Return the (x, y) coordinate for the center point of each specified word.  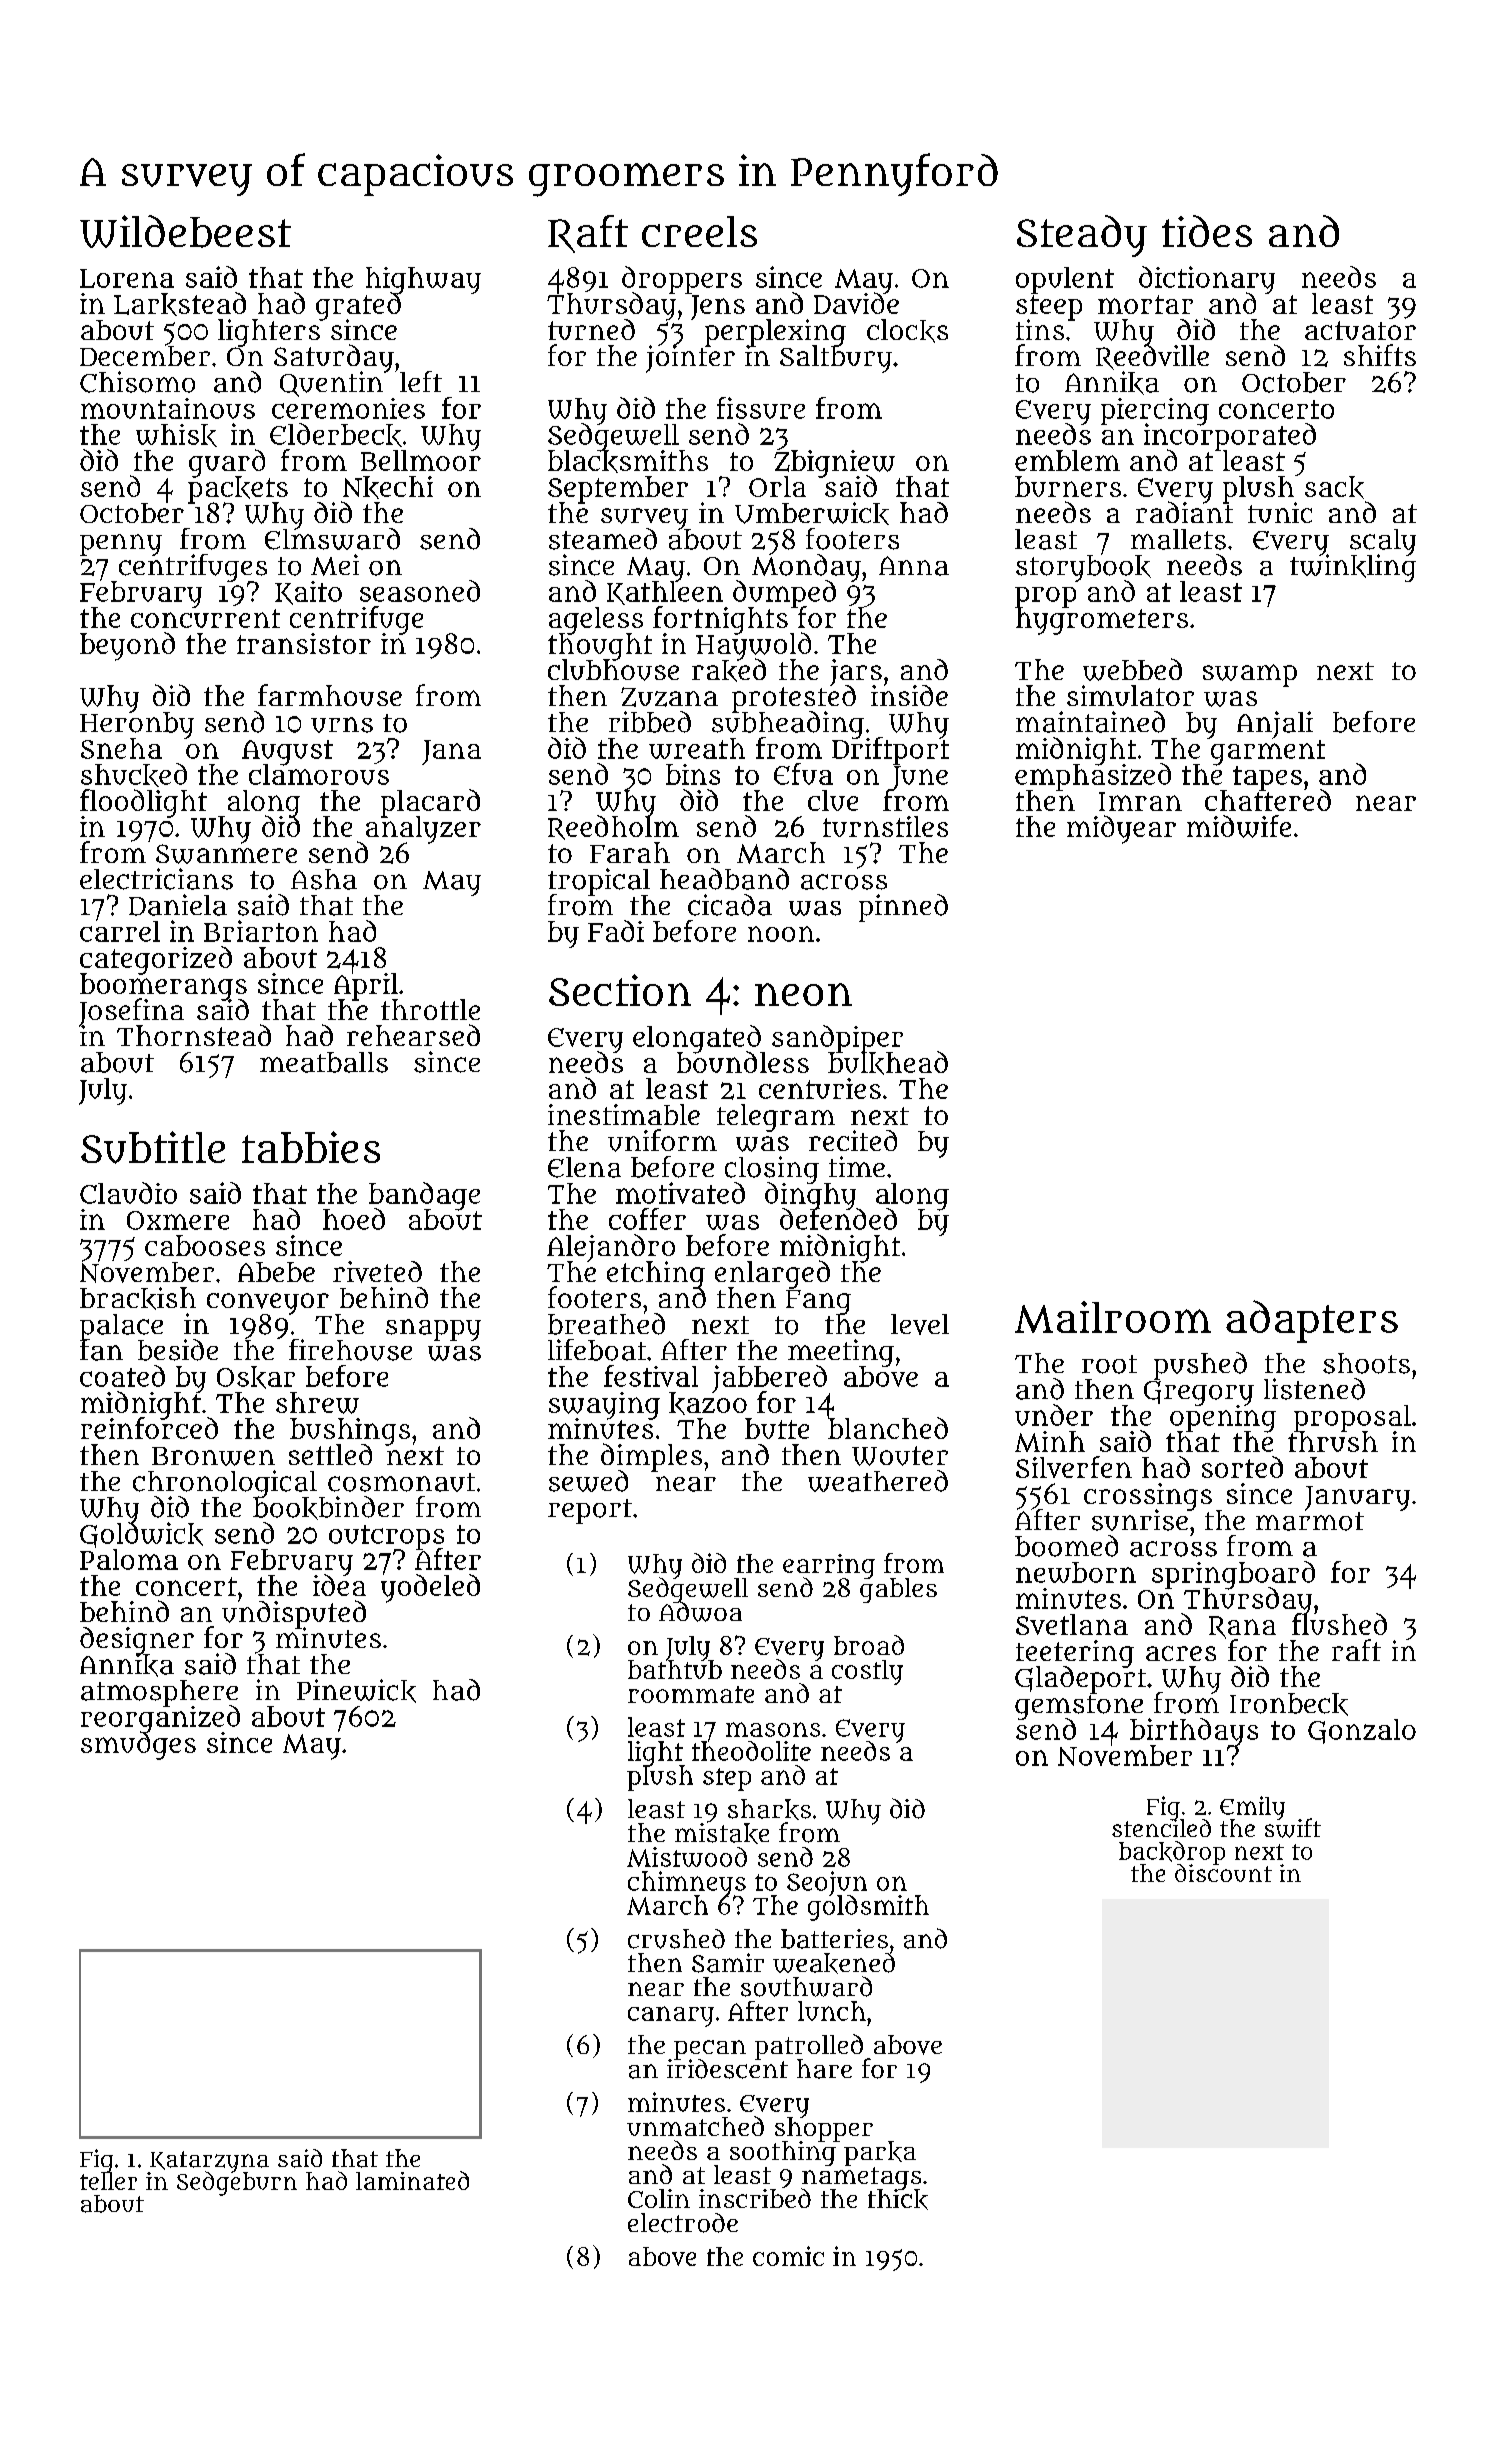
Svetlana (1072, 1624)
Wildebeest (185, 231)
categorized (156, 960)
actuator (1360, 330)
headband (724, 879)
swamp (1250, 675)
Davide (856, 303)
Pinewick (356, 1691)
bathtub (675, 1669)
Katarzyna (209, 2161)
